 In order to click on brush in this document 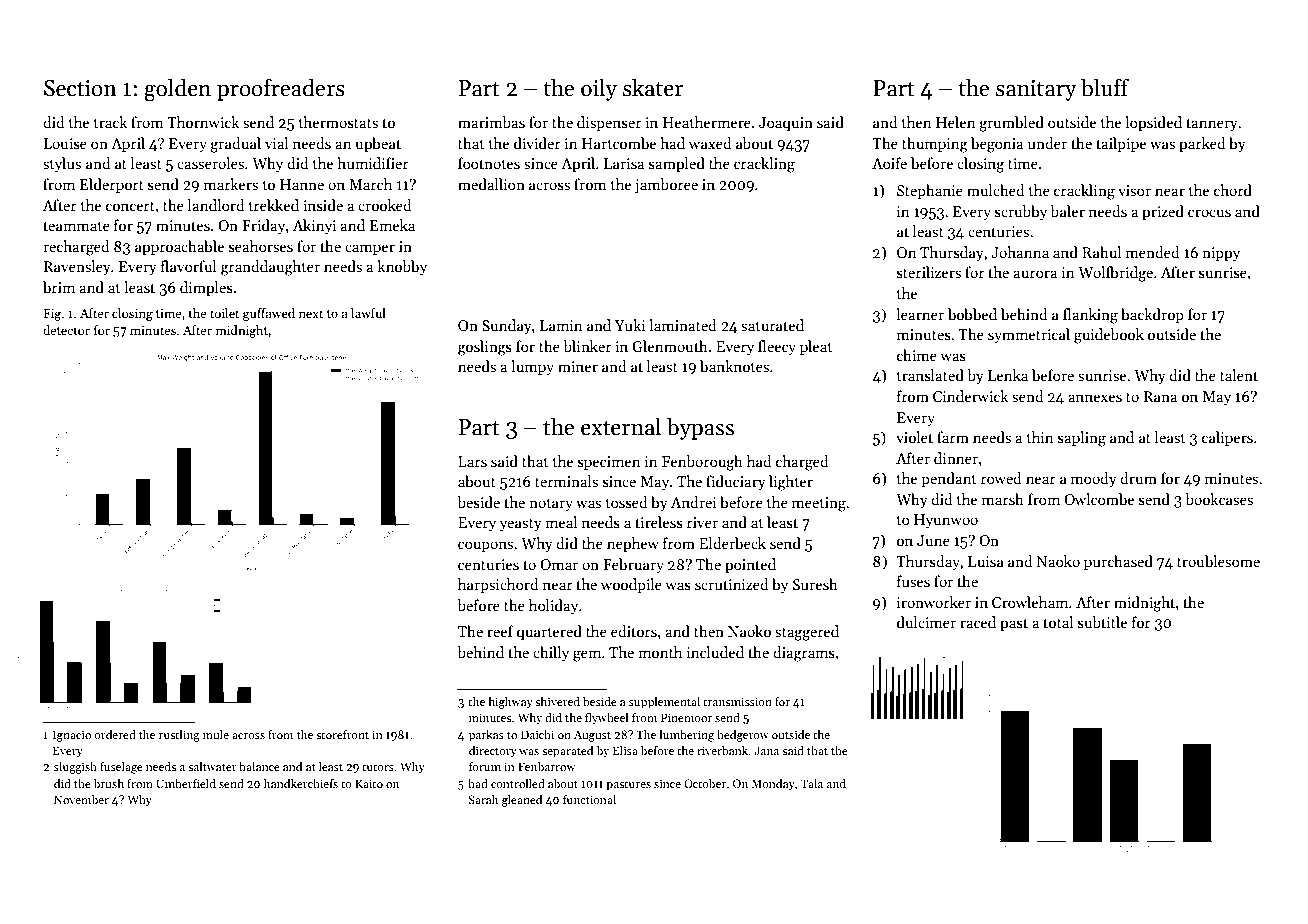, I will do `click(109, 783)`.
